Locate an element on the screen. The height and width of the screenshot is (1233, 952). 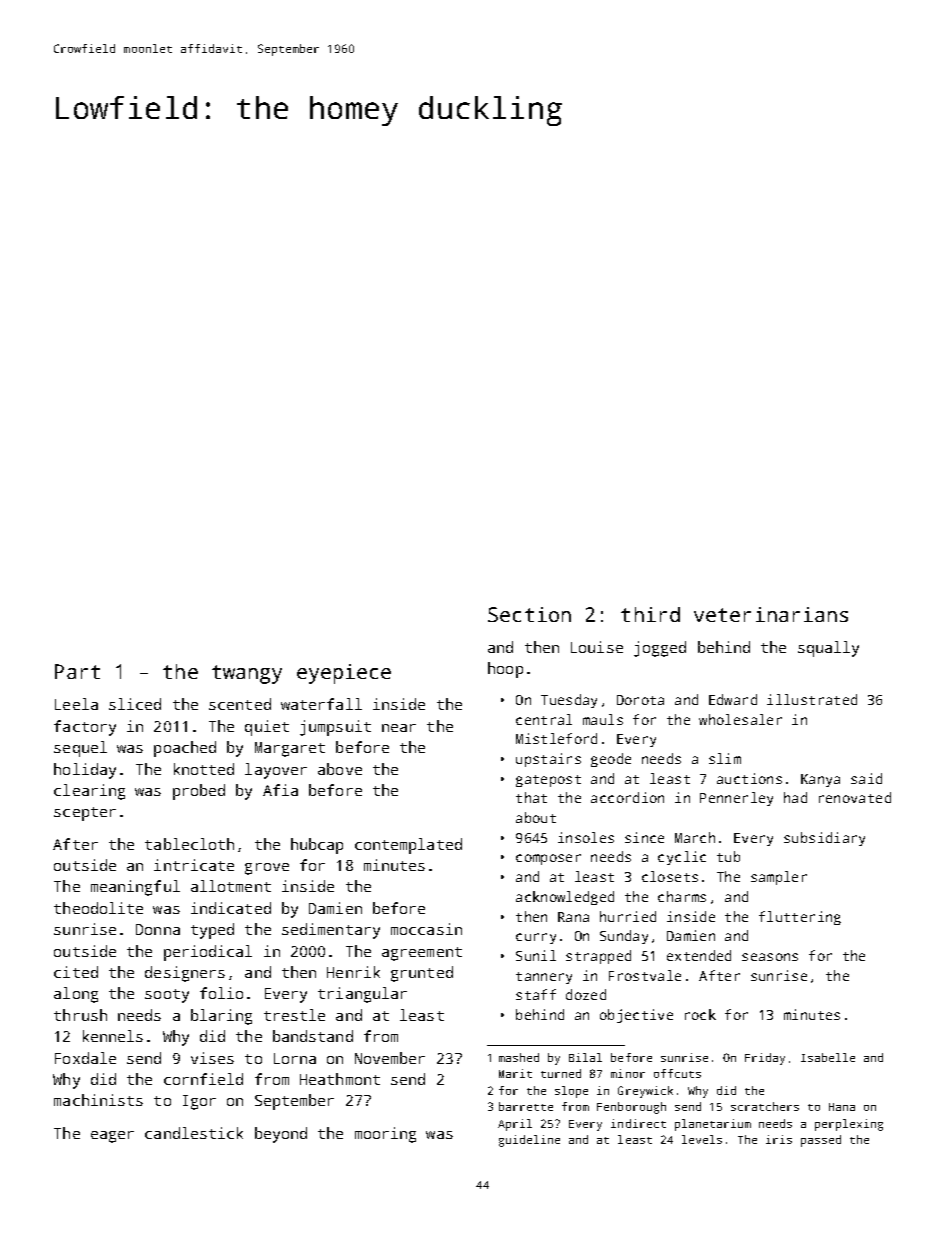
holiday is located at coordinates (85, 771).
